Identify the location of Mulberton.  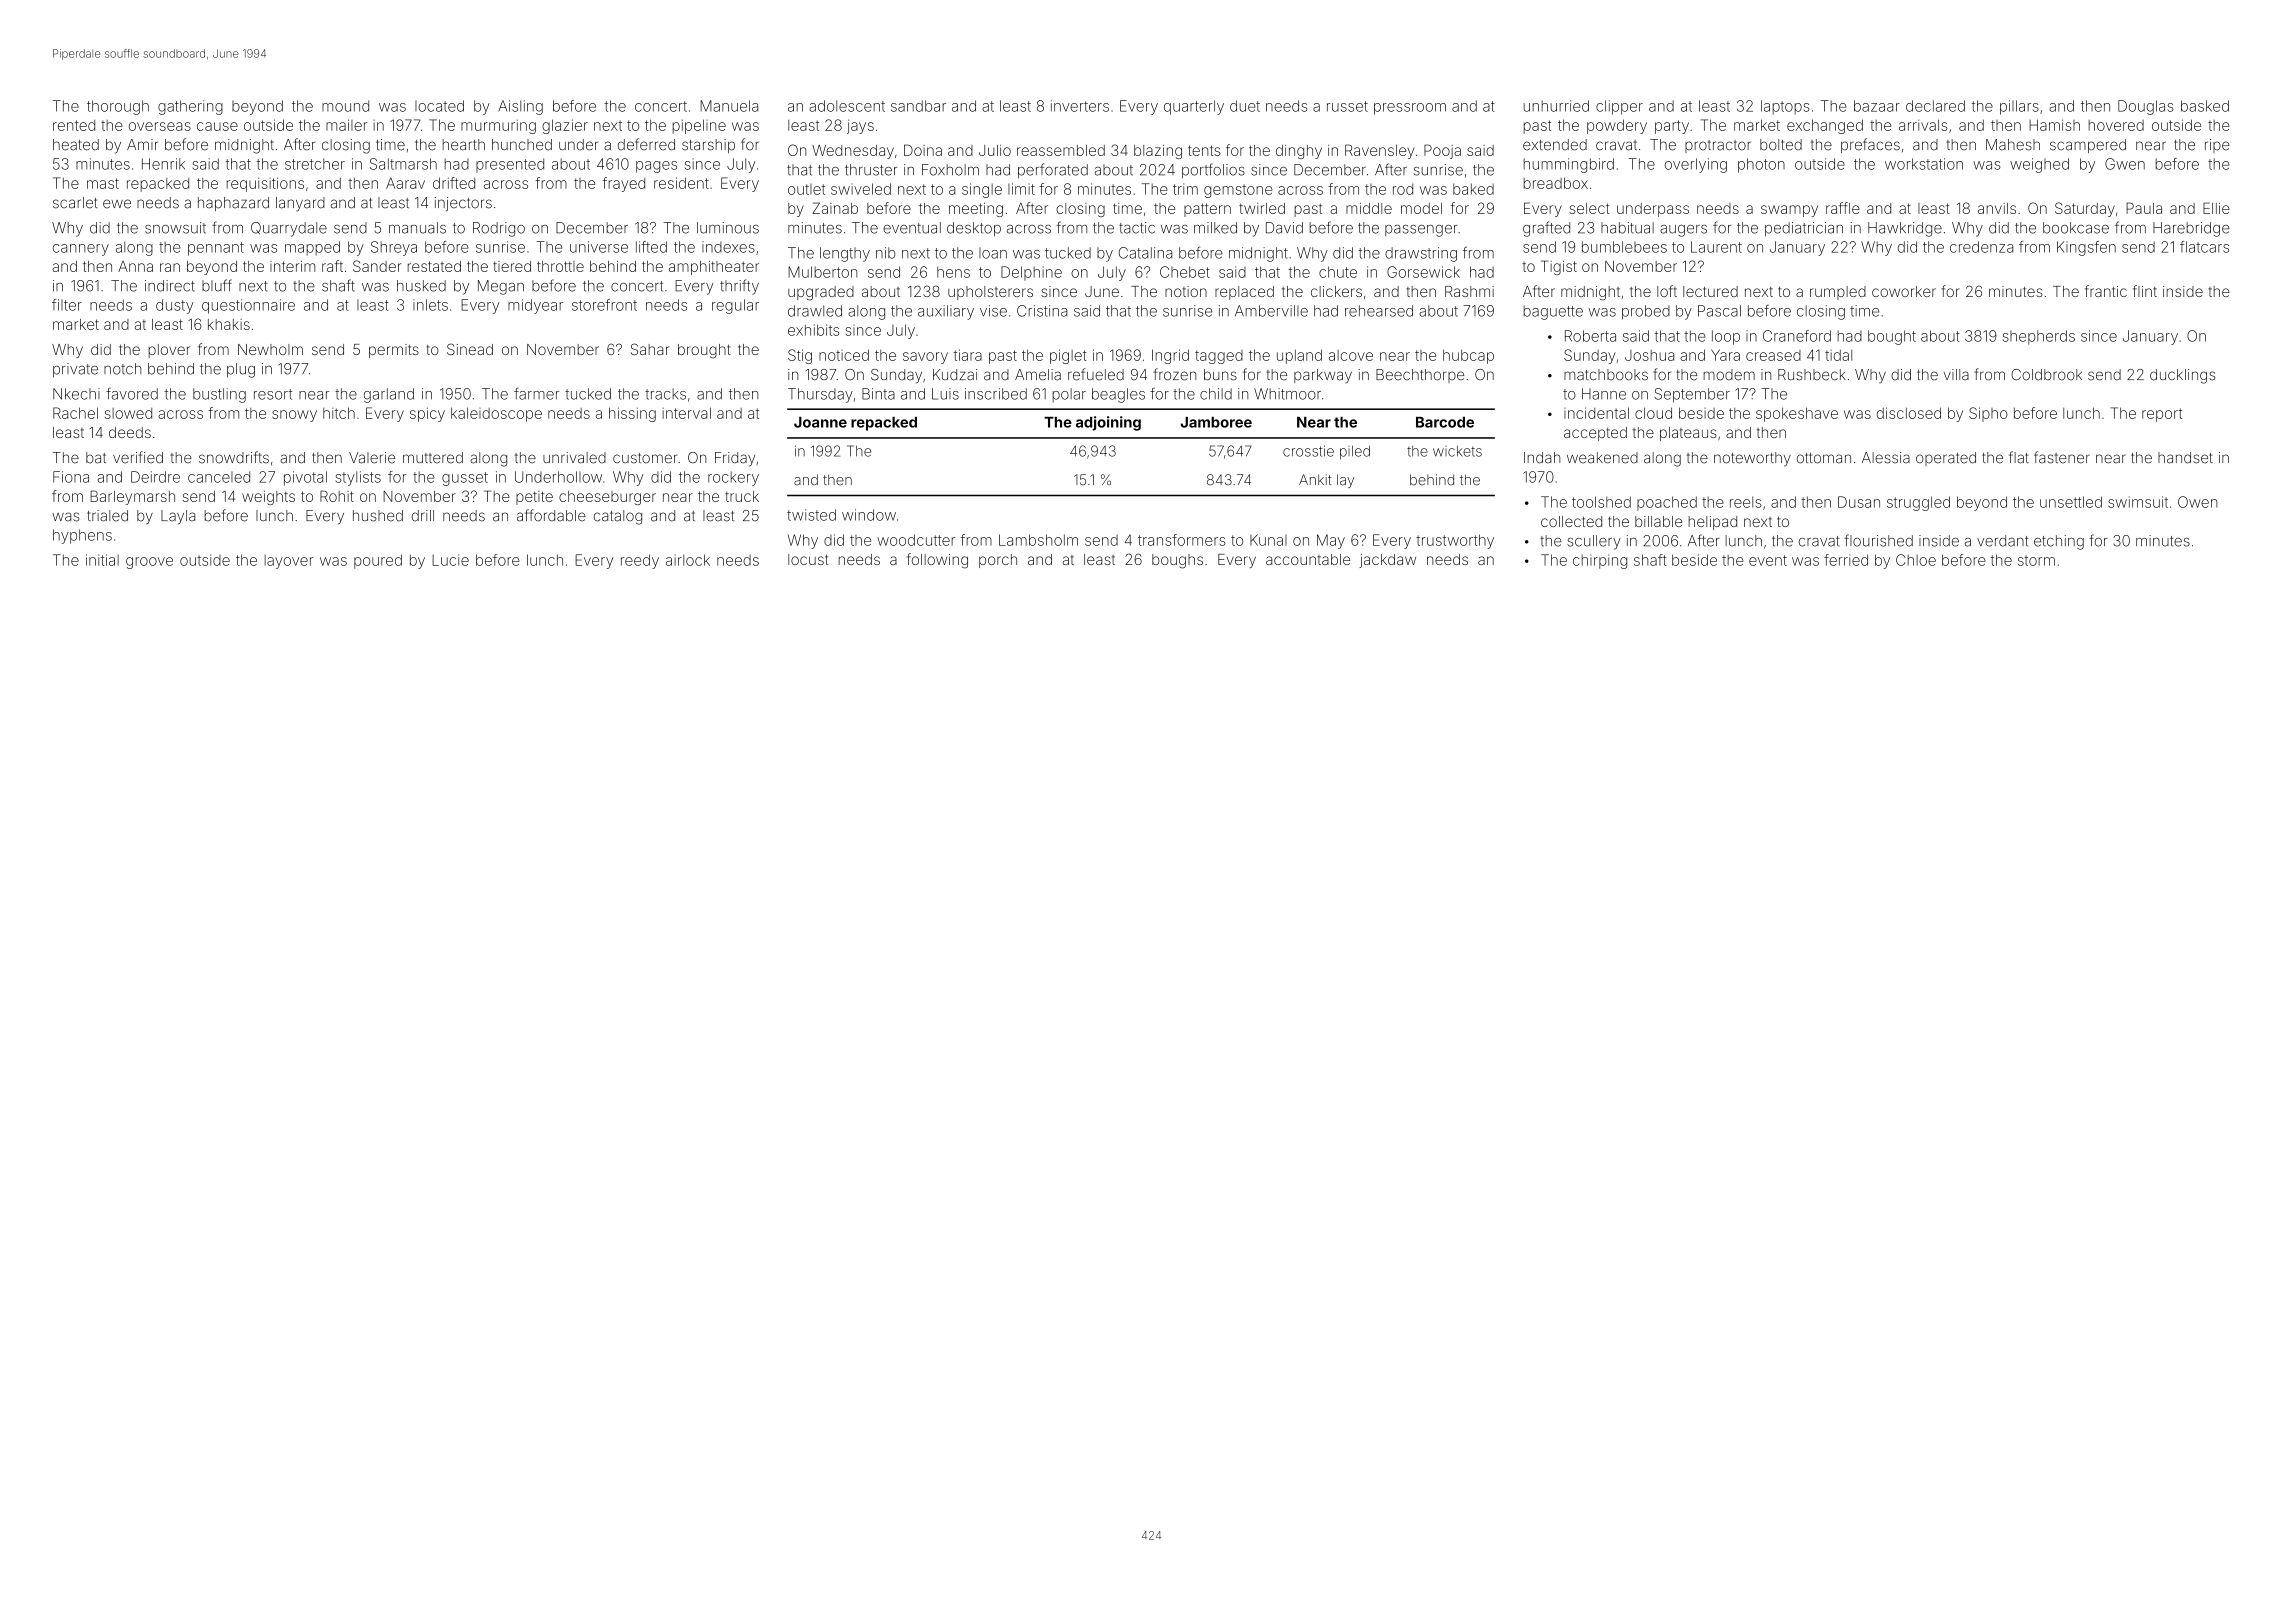
(822, 272).
